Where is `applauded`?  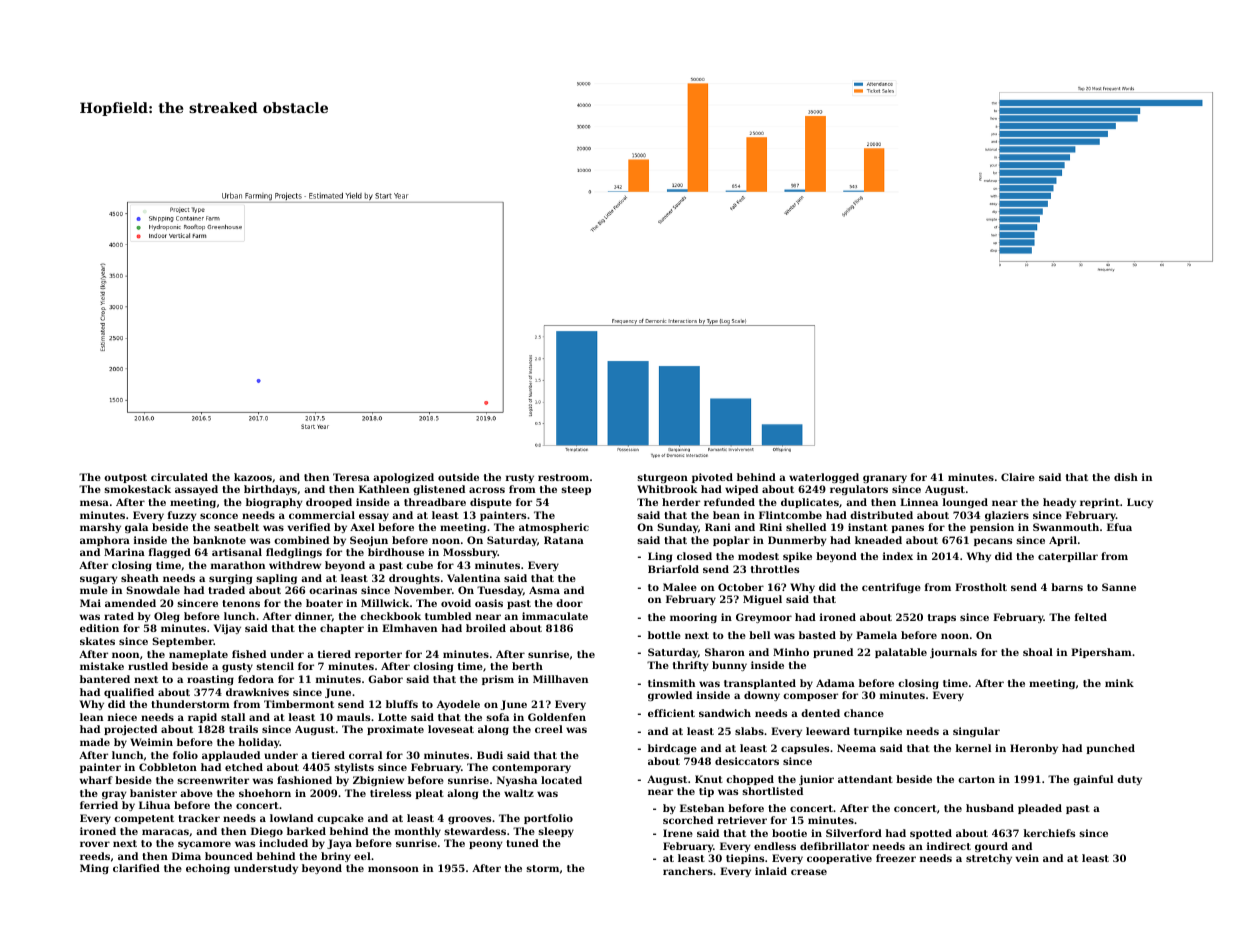
applauded is located at coordinates (231, 756).
